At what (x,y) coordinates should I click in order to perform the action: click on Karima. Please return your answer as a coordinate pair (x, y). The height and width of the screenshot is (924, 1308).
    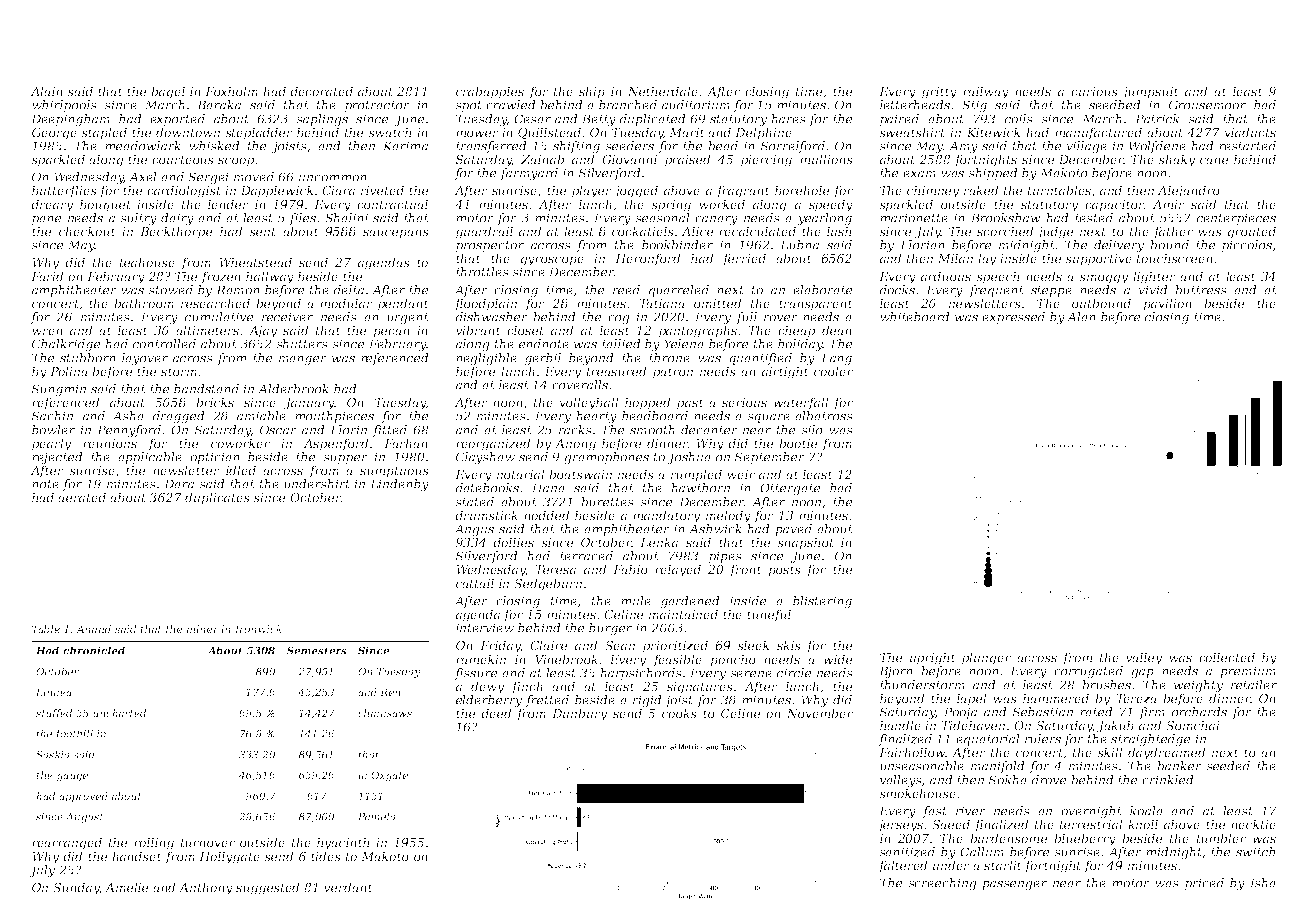
    Looking at the image, I should click on (405, 146).
